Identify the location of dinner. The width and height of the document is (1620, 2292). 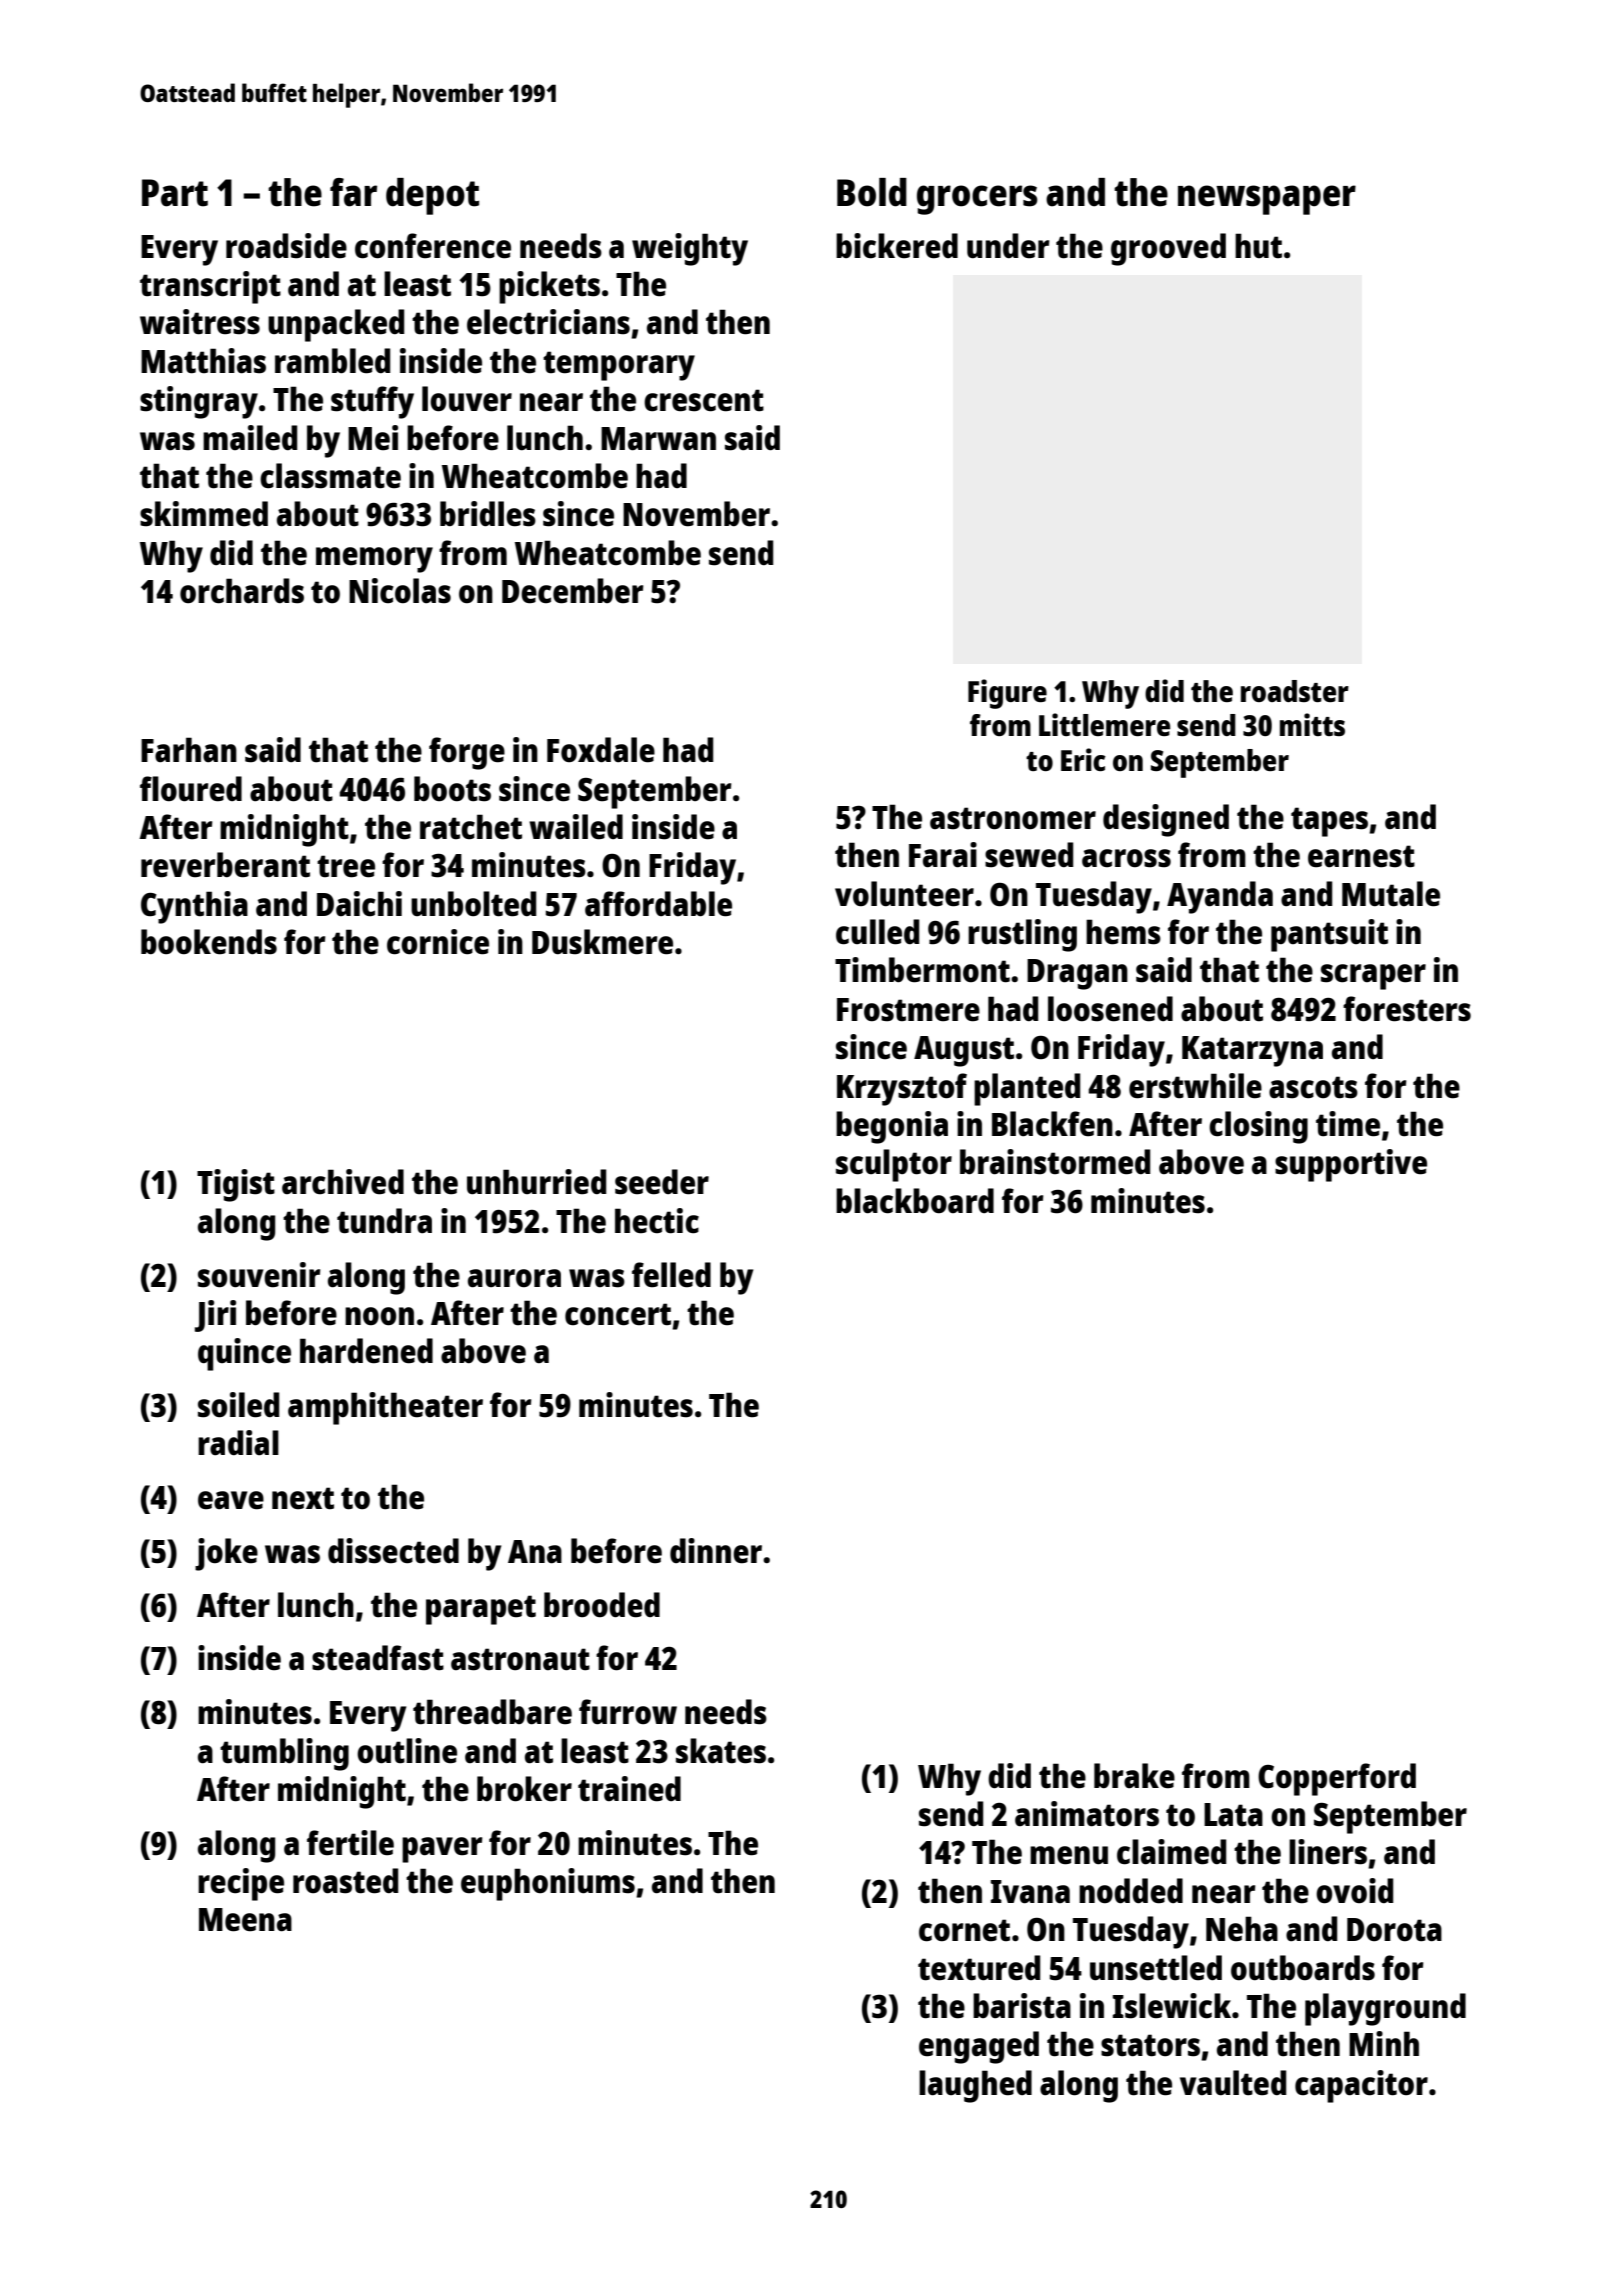
(716, 1551).
